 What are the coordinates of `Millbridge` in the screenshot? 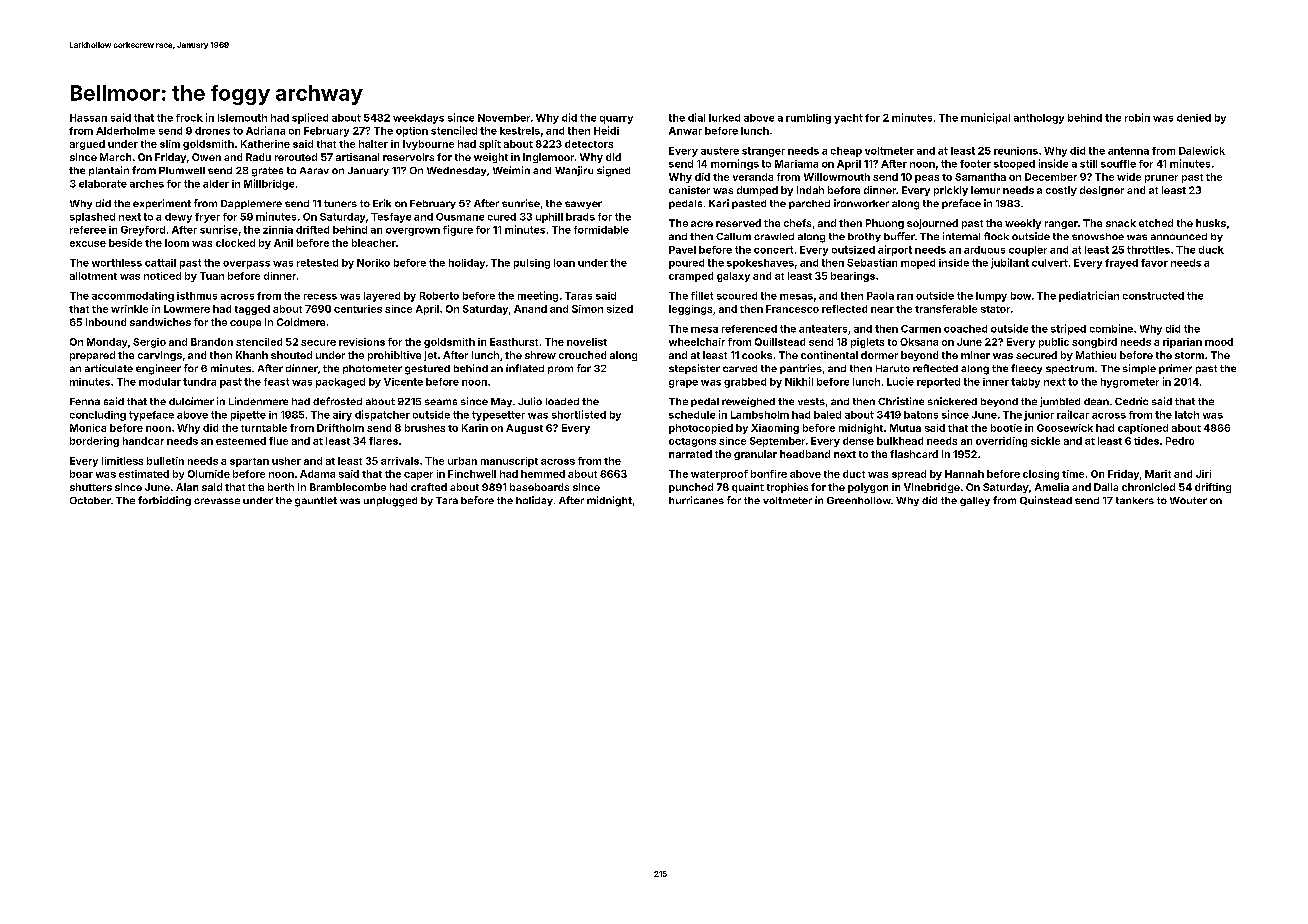 It's located at (269, 184).
